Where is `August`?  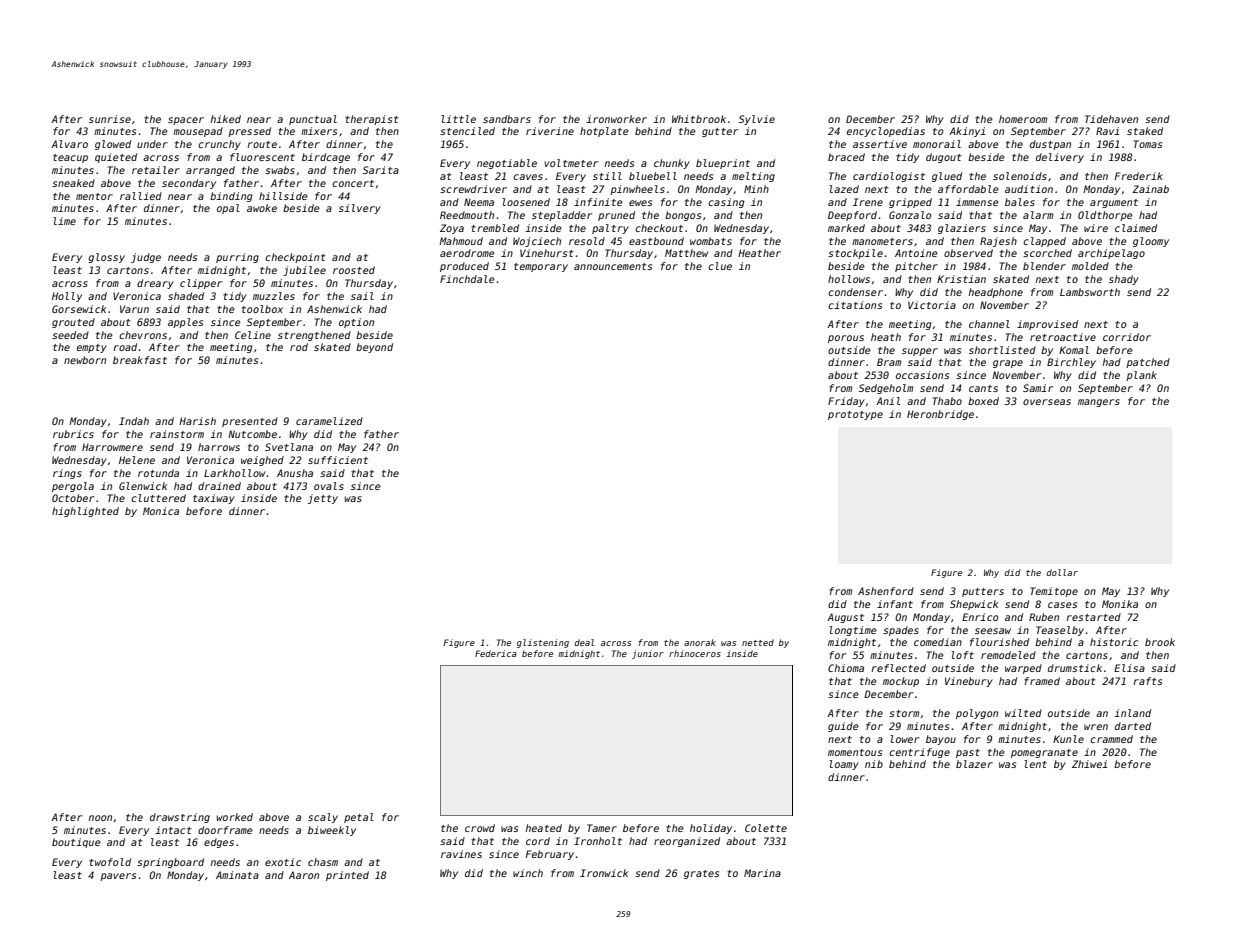 August is located at coordinates (845, 618).
